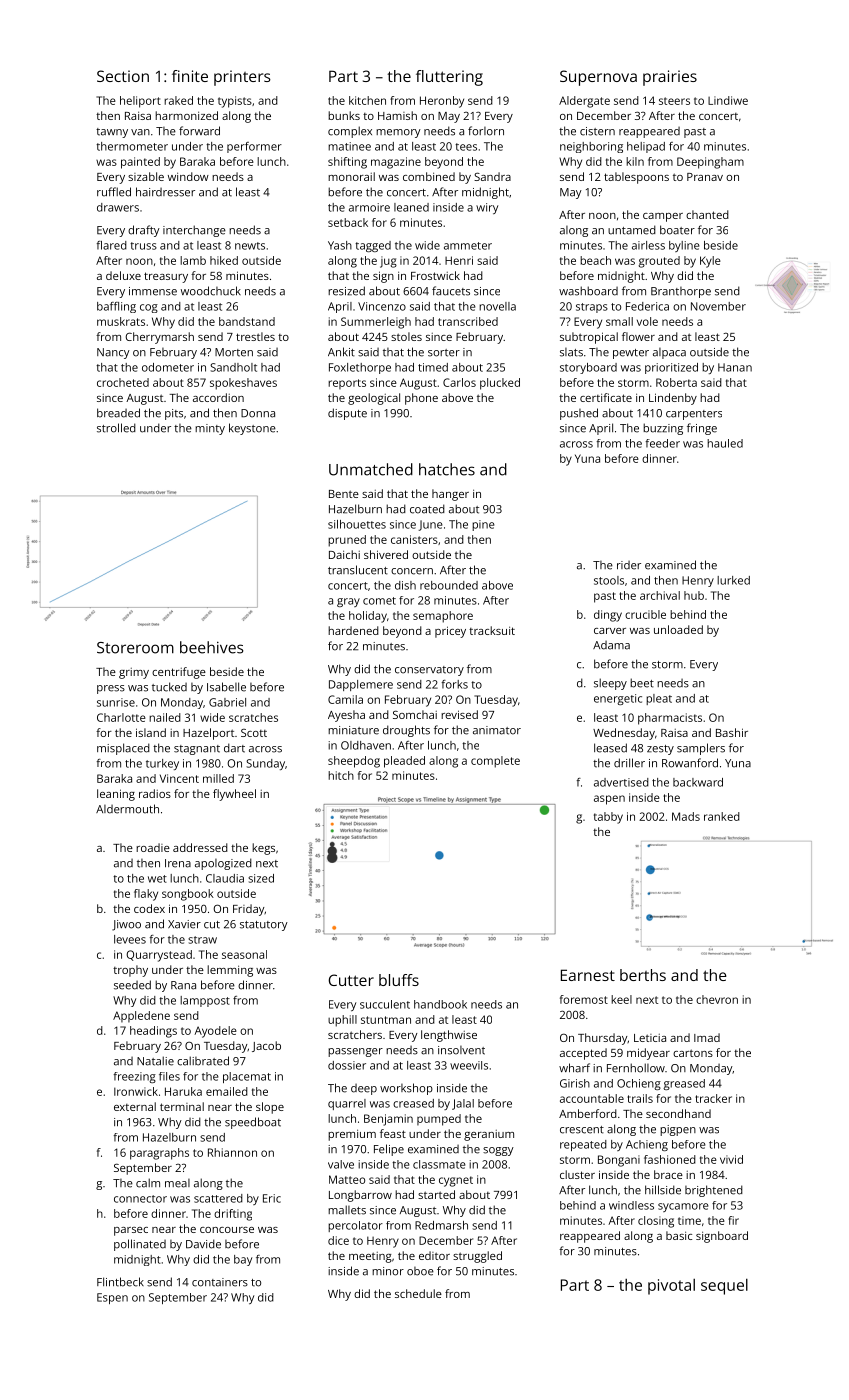 The height and width of the screenshot is (1400, 849). I want to click on steers, so click(674, 101).
